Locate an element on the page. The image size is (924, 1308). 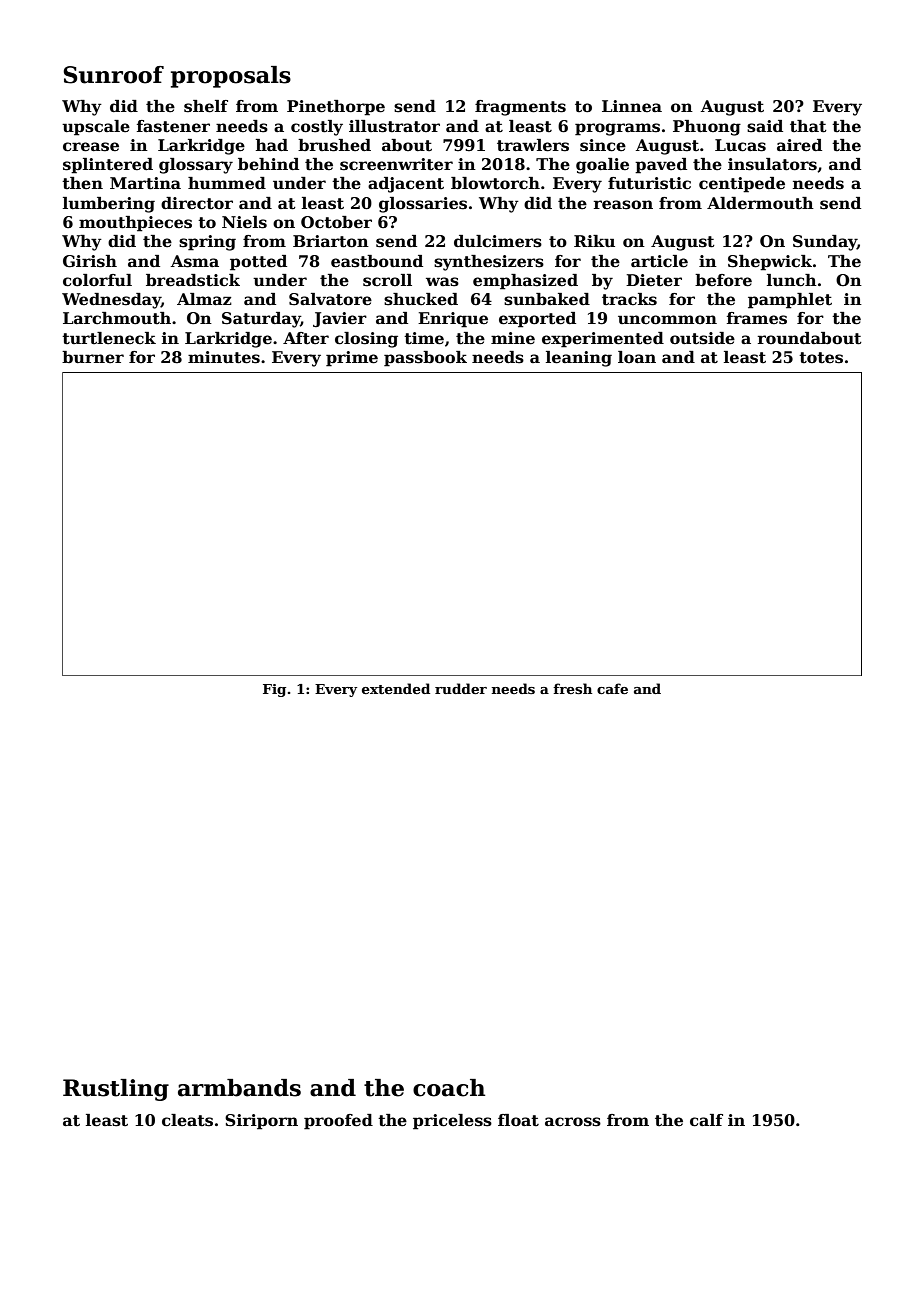
Sunroof is located at coordinates (113, 75).
